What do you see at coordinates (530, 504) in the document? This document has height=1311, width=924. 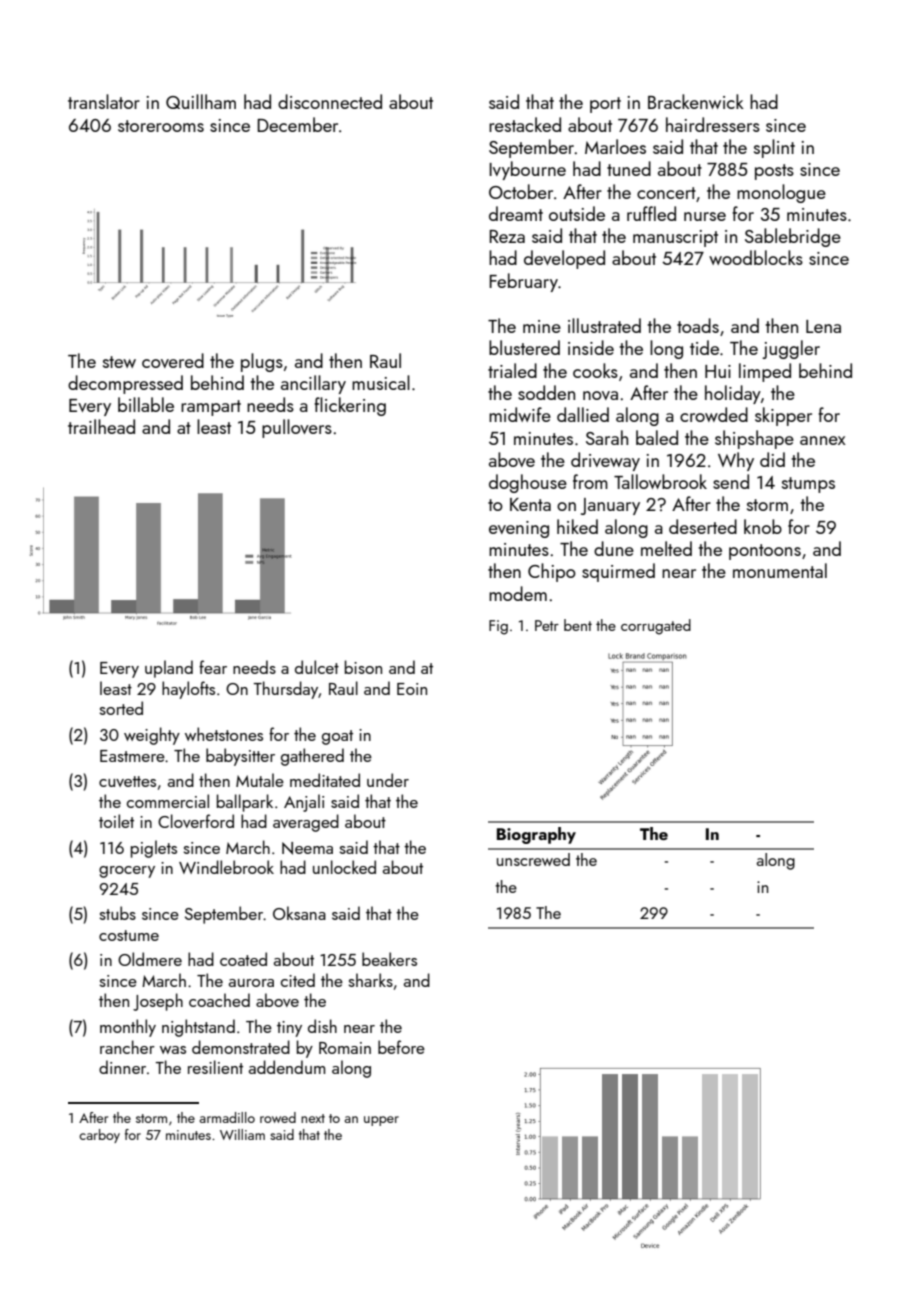 I see `Kenta` at bounding box center [530, 504].
